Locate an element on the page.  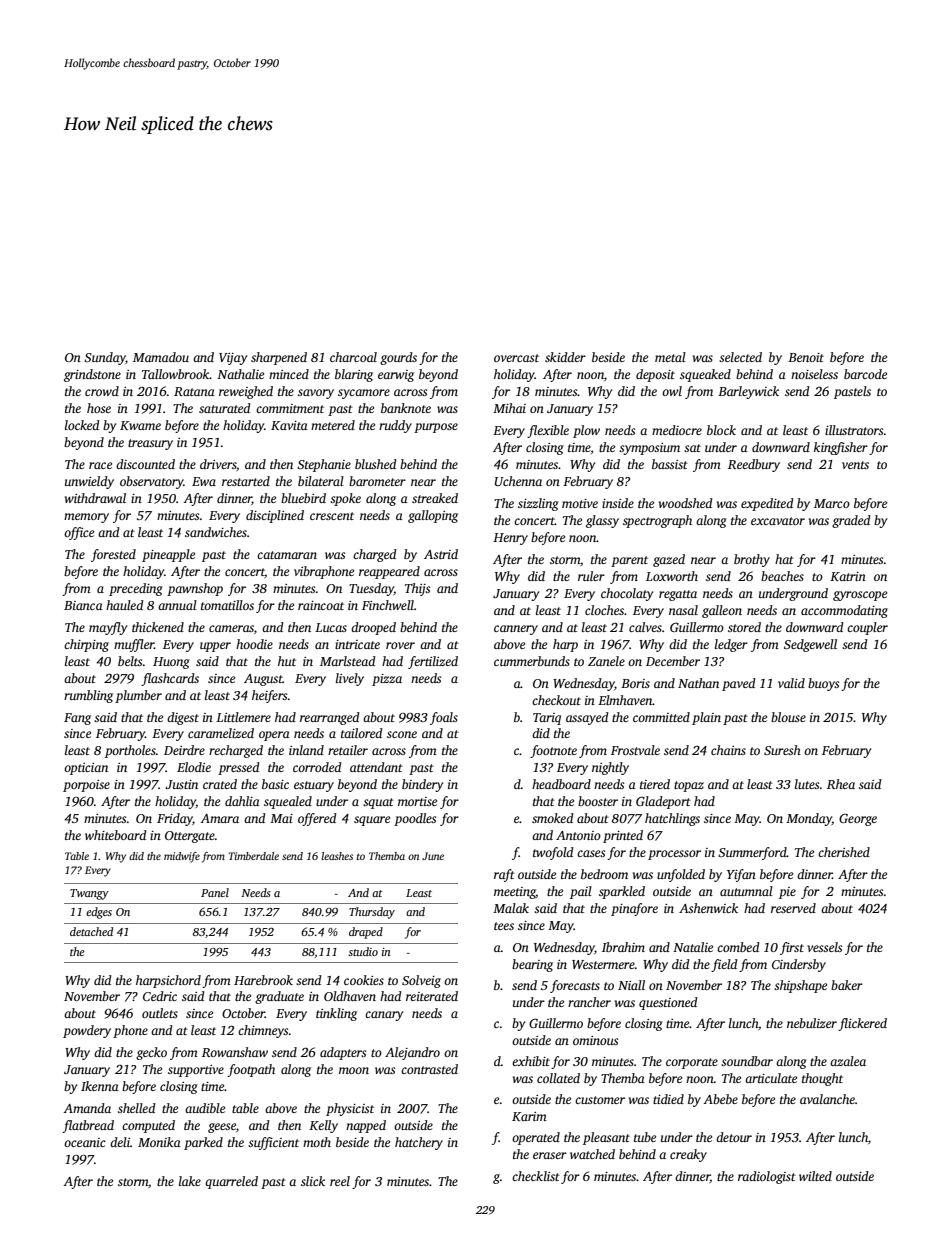
crescent is located at coordinates (332, 516).
